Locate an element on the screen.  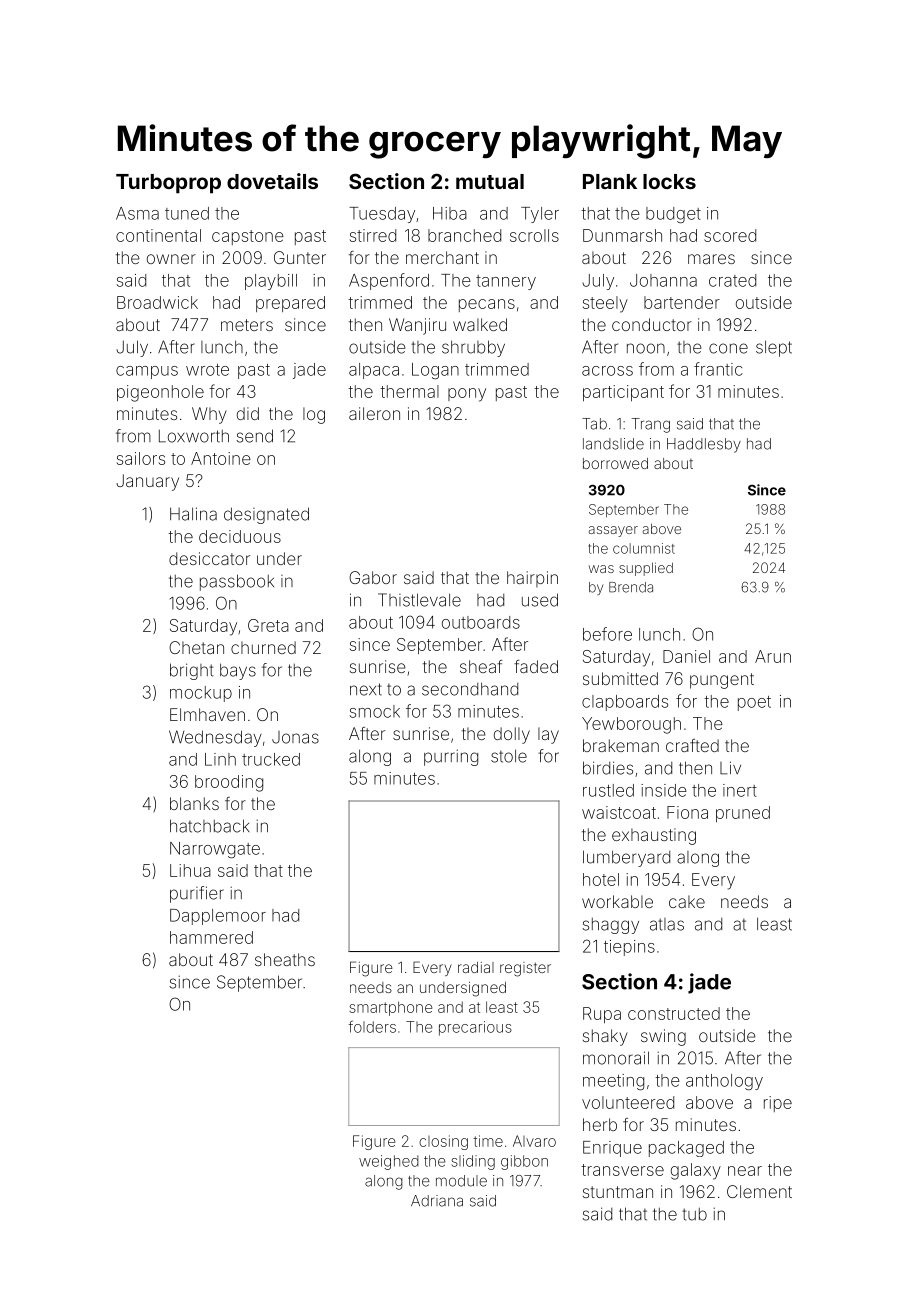
Wanjiru is located at coordinates (417, 326).
